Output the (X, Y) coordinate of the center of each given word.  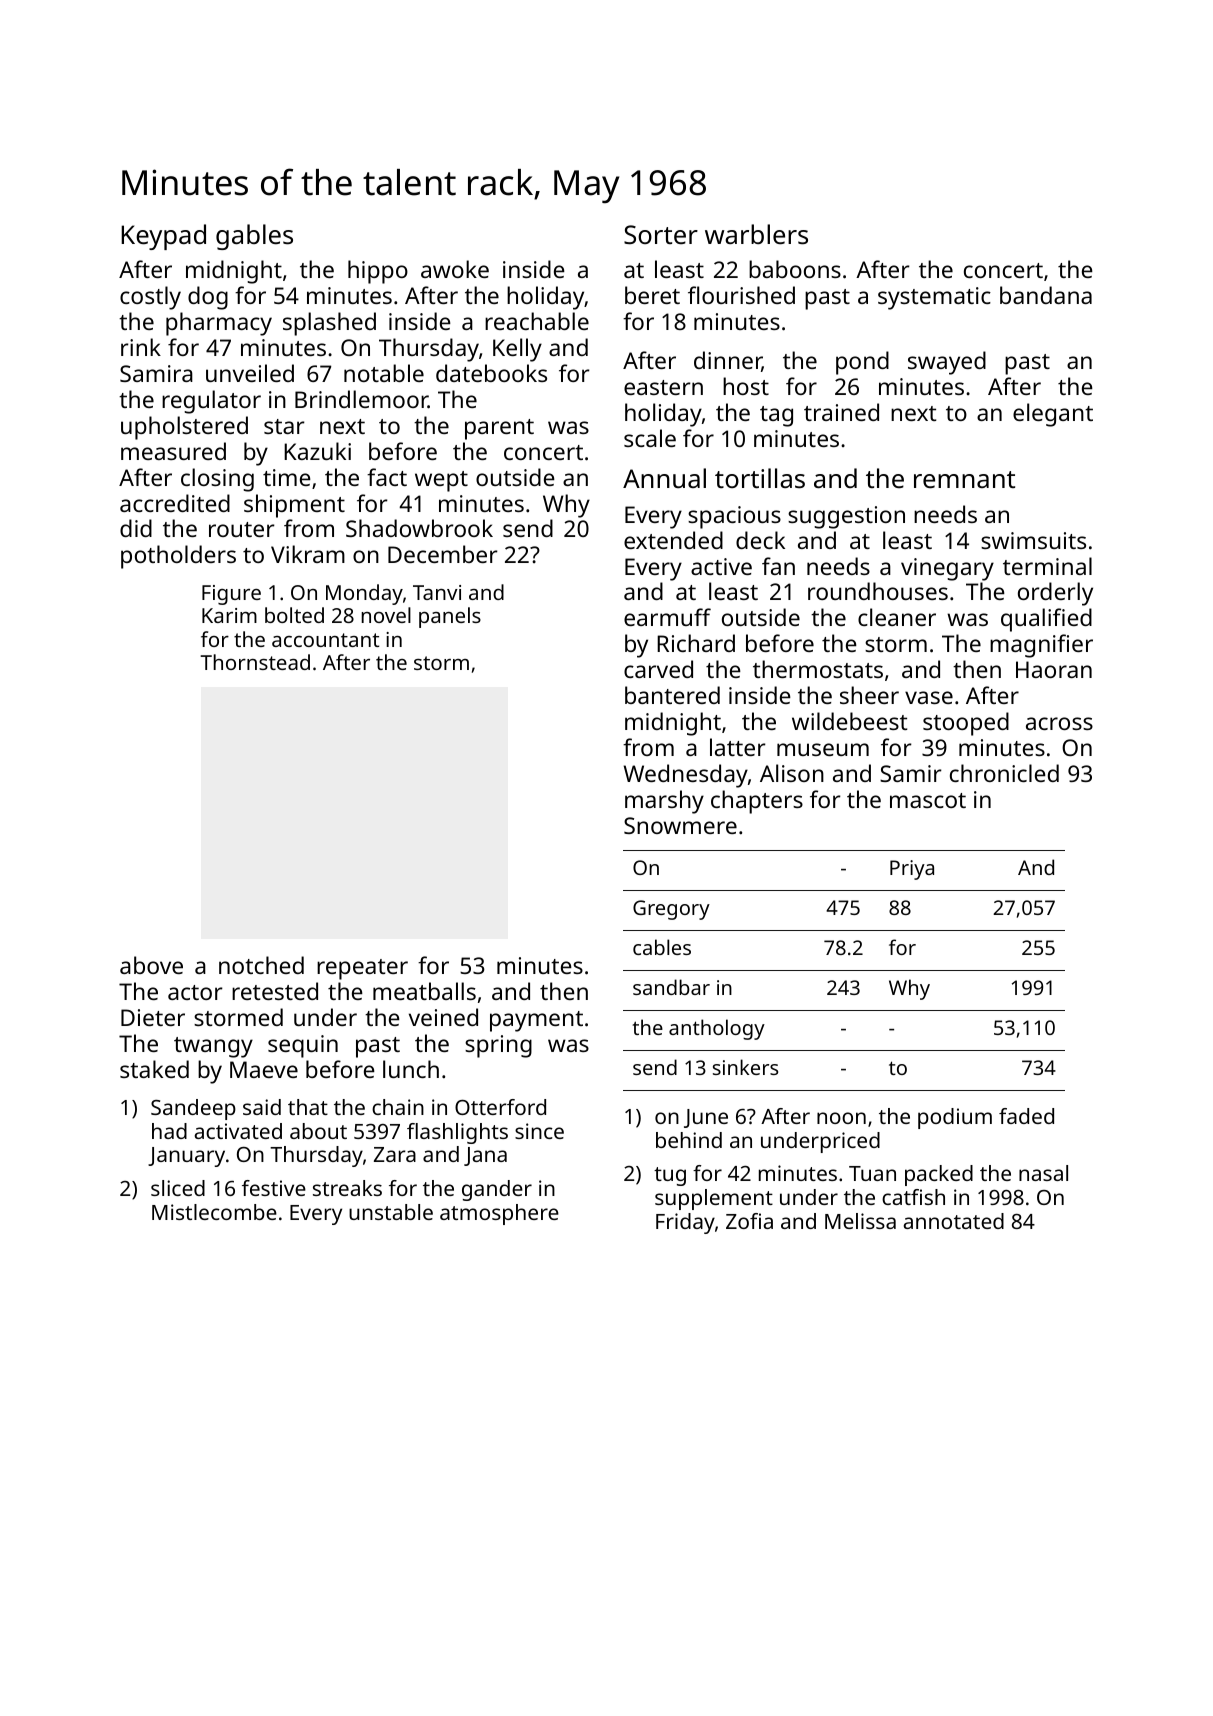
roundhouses (878, 591)
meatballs (424, 991)
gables (254, 237)
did (136, 528)
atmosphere (499, 1214)
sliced (178, 1188)
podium (955, 1118)
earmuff (667, 617)
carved (658, 669)
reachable (537, 321)
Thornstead (255, 662)
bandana (1046, 295)
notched (261, 965)
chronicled (1004, 773)
